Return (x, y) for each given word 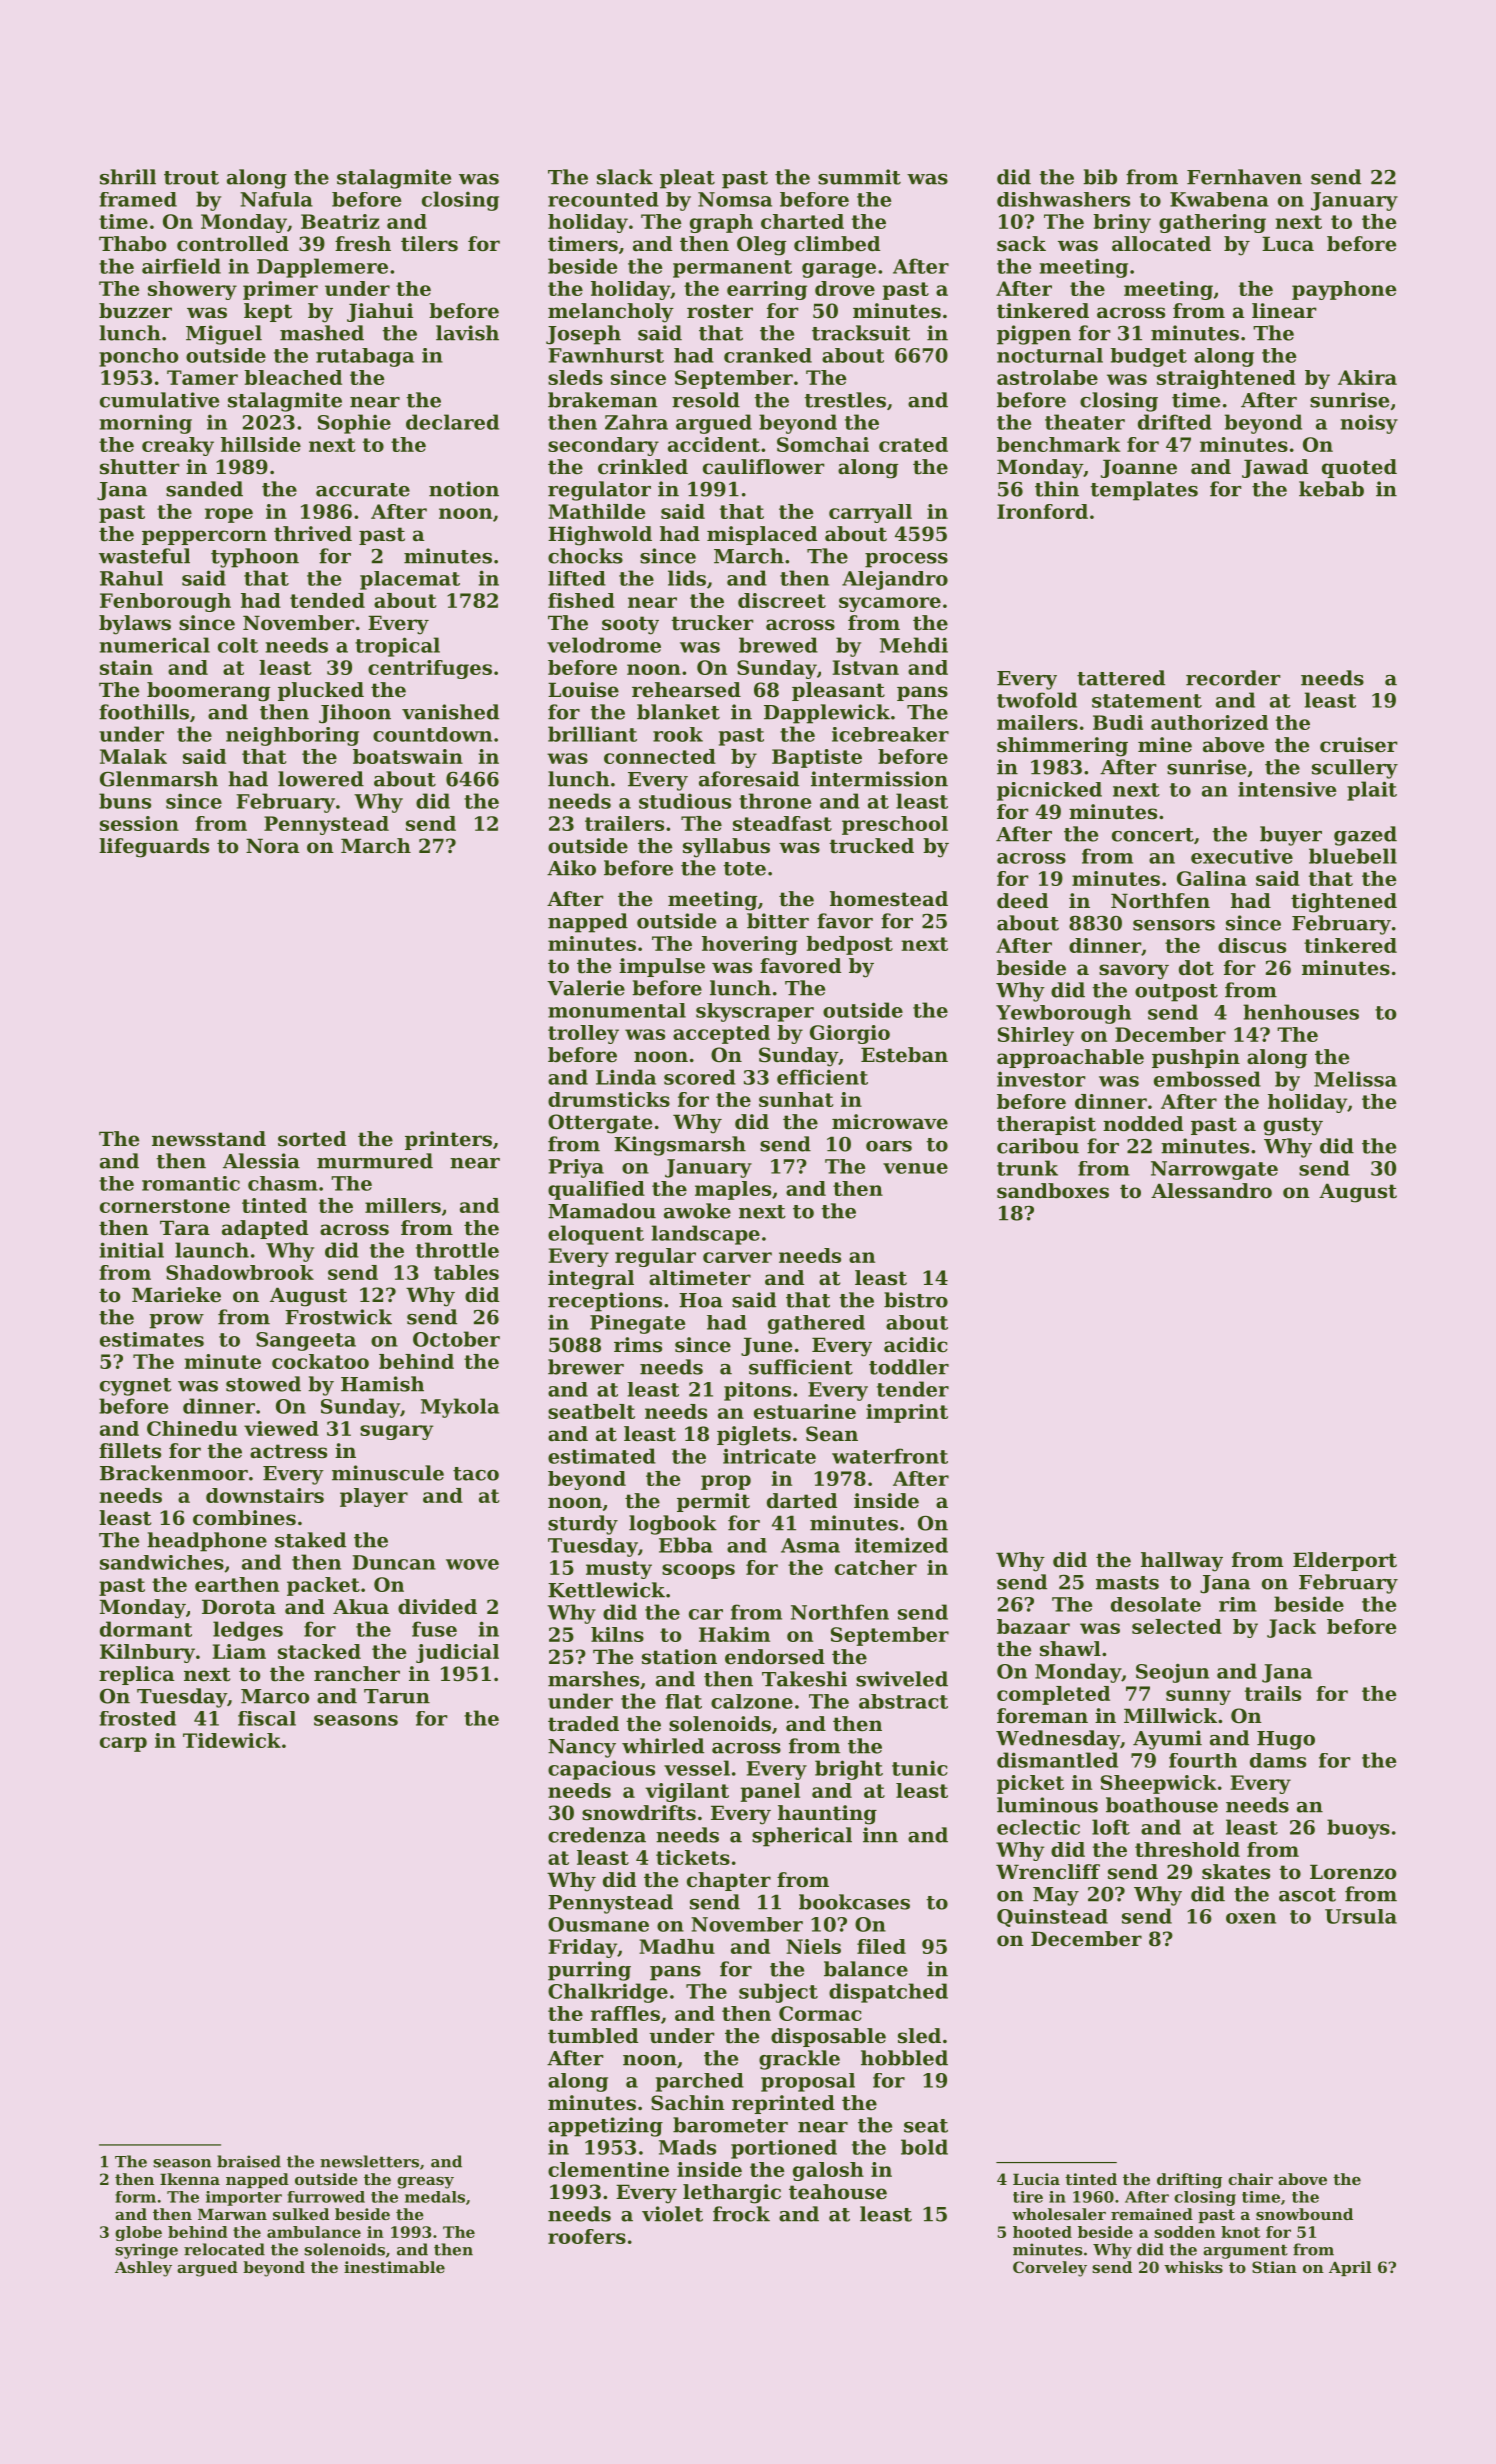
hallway (1182, 1562)
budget (1149, 357)
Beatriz (340, 221)
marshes (593, 1679)
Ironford (1042, 511)
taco (476, 1474)
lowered (321, 779)
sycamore (890, 604)
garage (839, 270)
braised (249, 2161)
